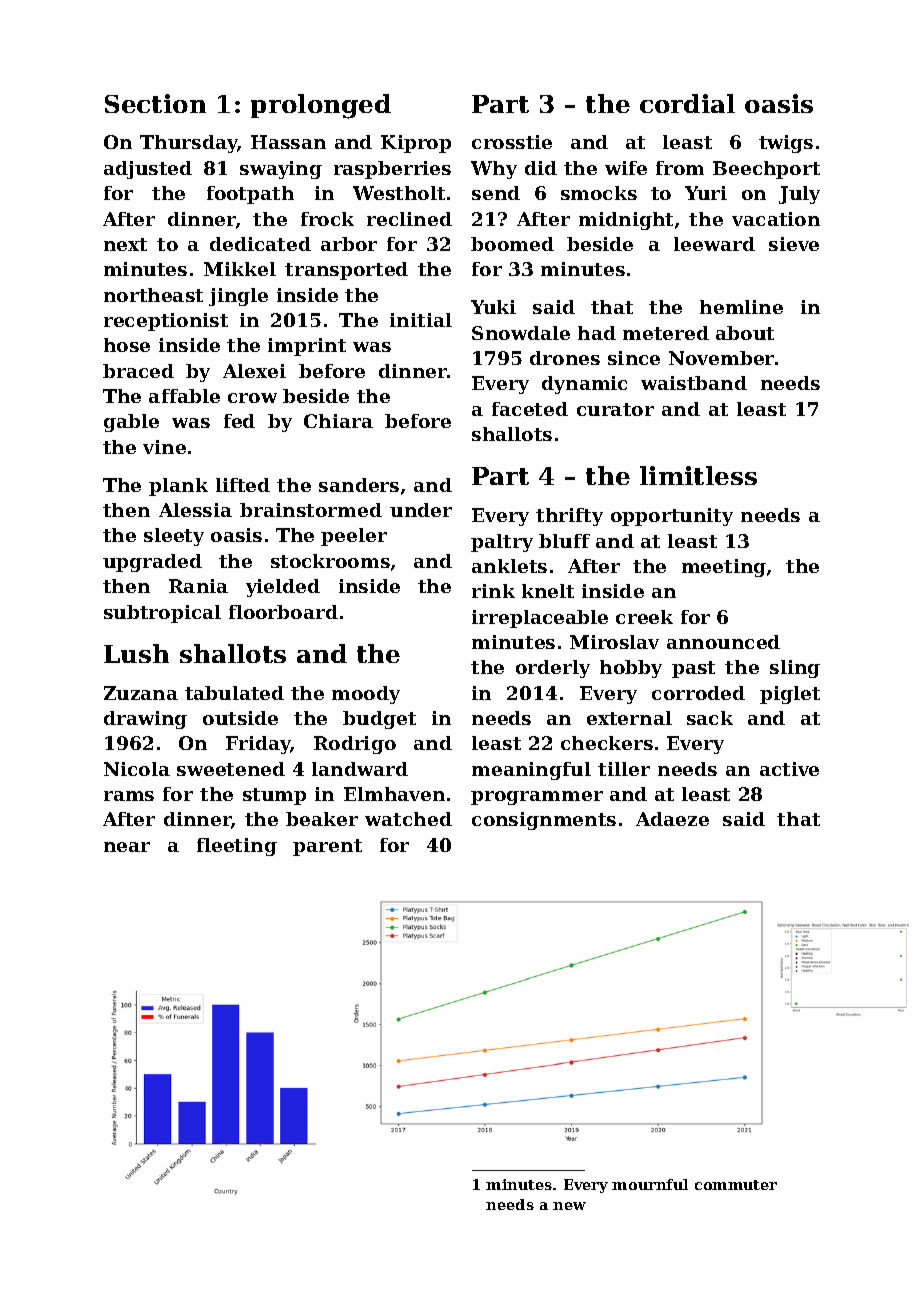 This screenshot has height=1308, width=924. I want to click on active, so click(789, 769).
